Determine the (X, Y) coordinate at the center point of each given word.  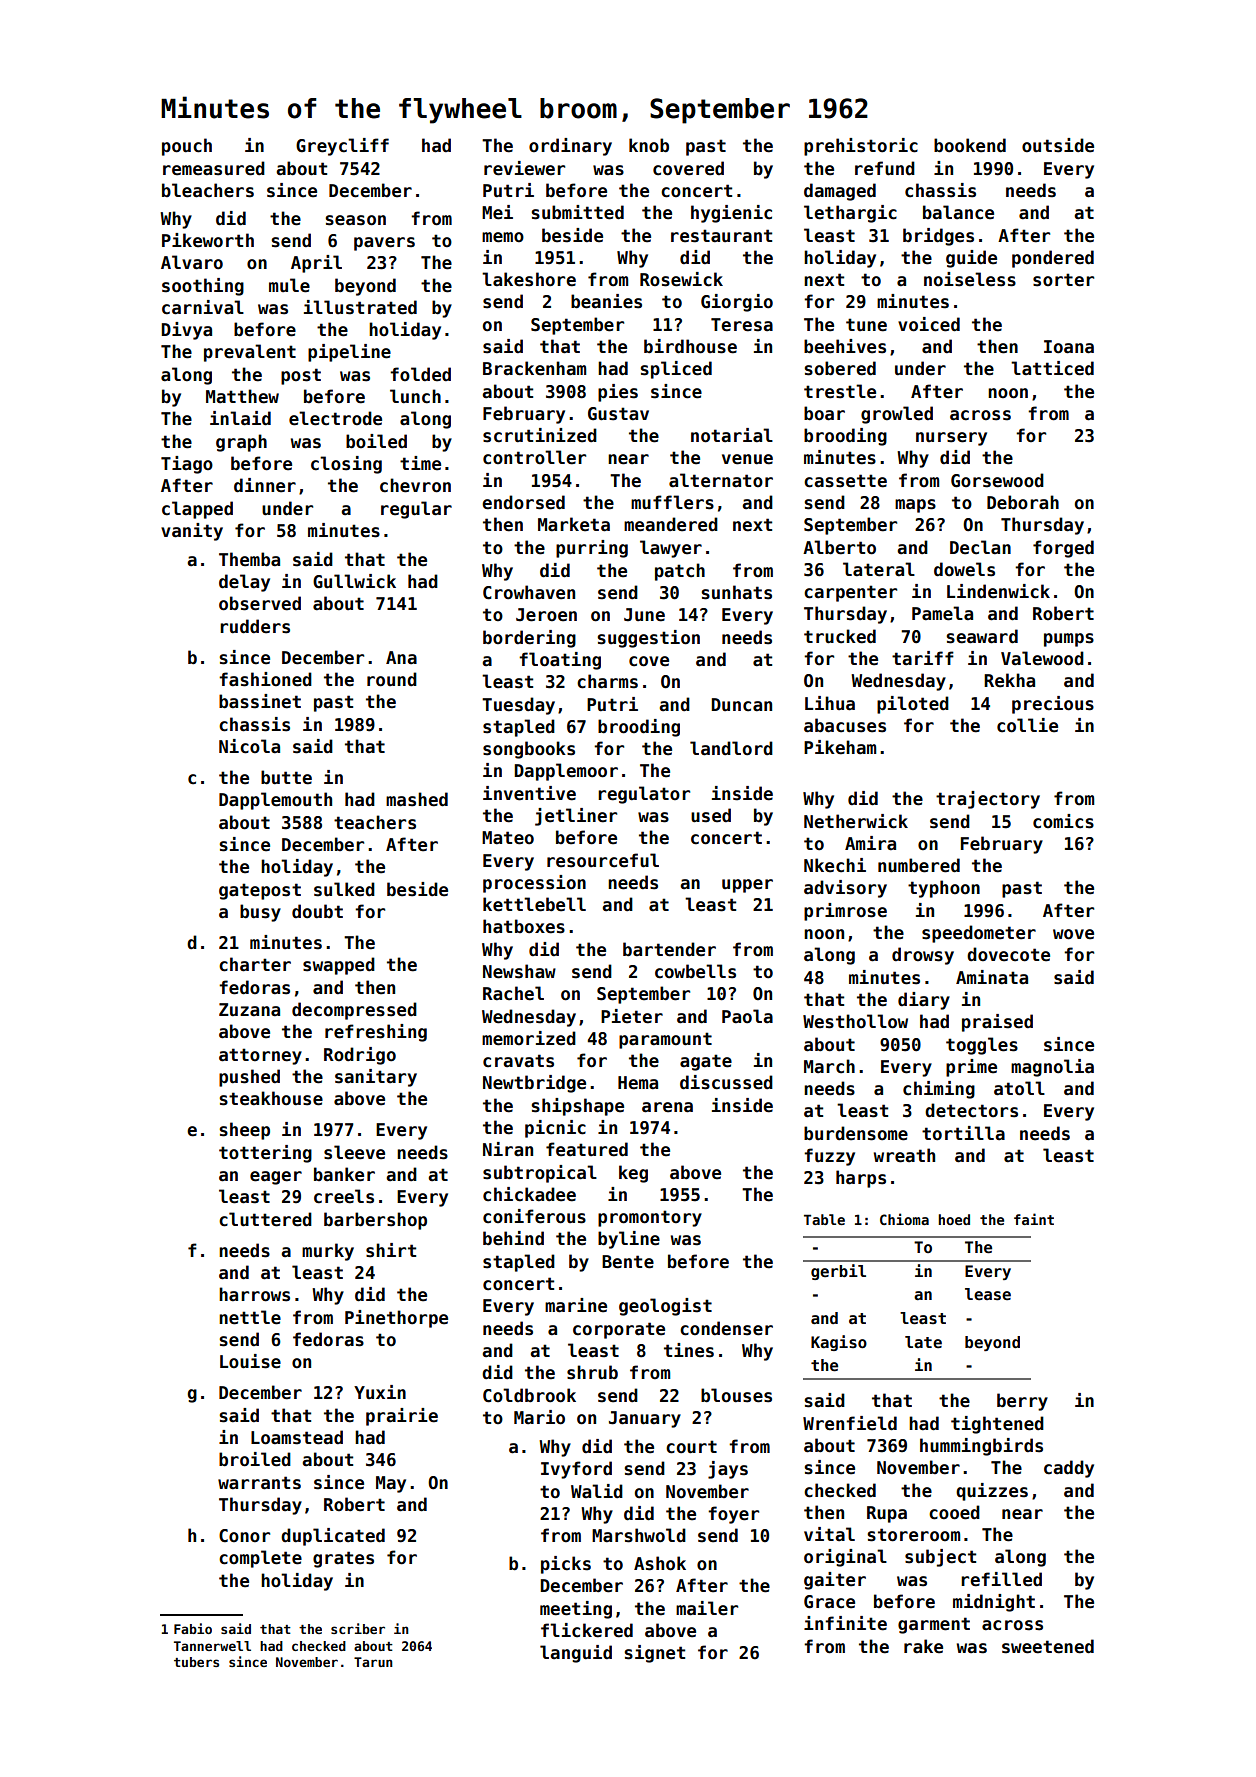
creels (344, 1196)
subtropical (540, 1174)
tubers (196, 1662)
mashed (417, 799)
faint (1034, 1219)
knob (649, 145)
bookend (970, 145)
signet (654, 1654)
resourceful (603, 860)
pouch (187, 147)
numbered (919, 865)
